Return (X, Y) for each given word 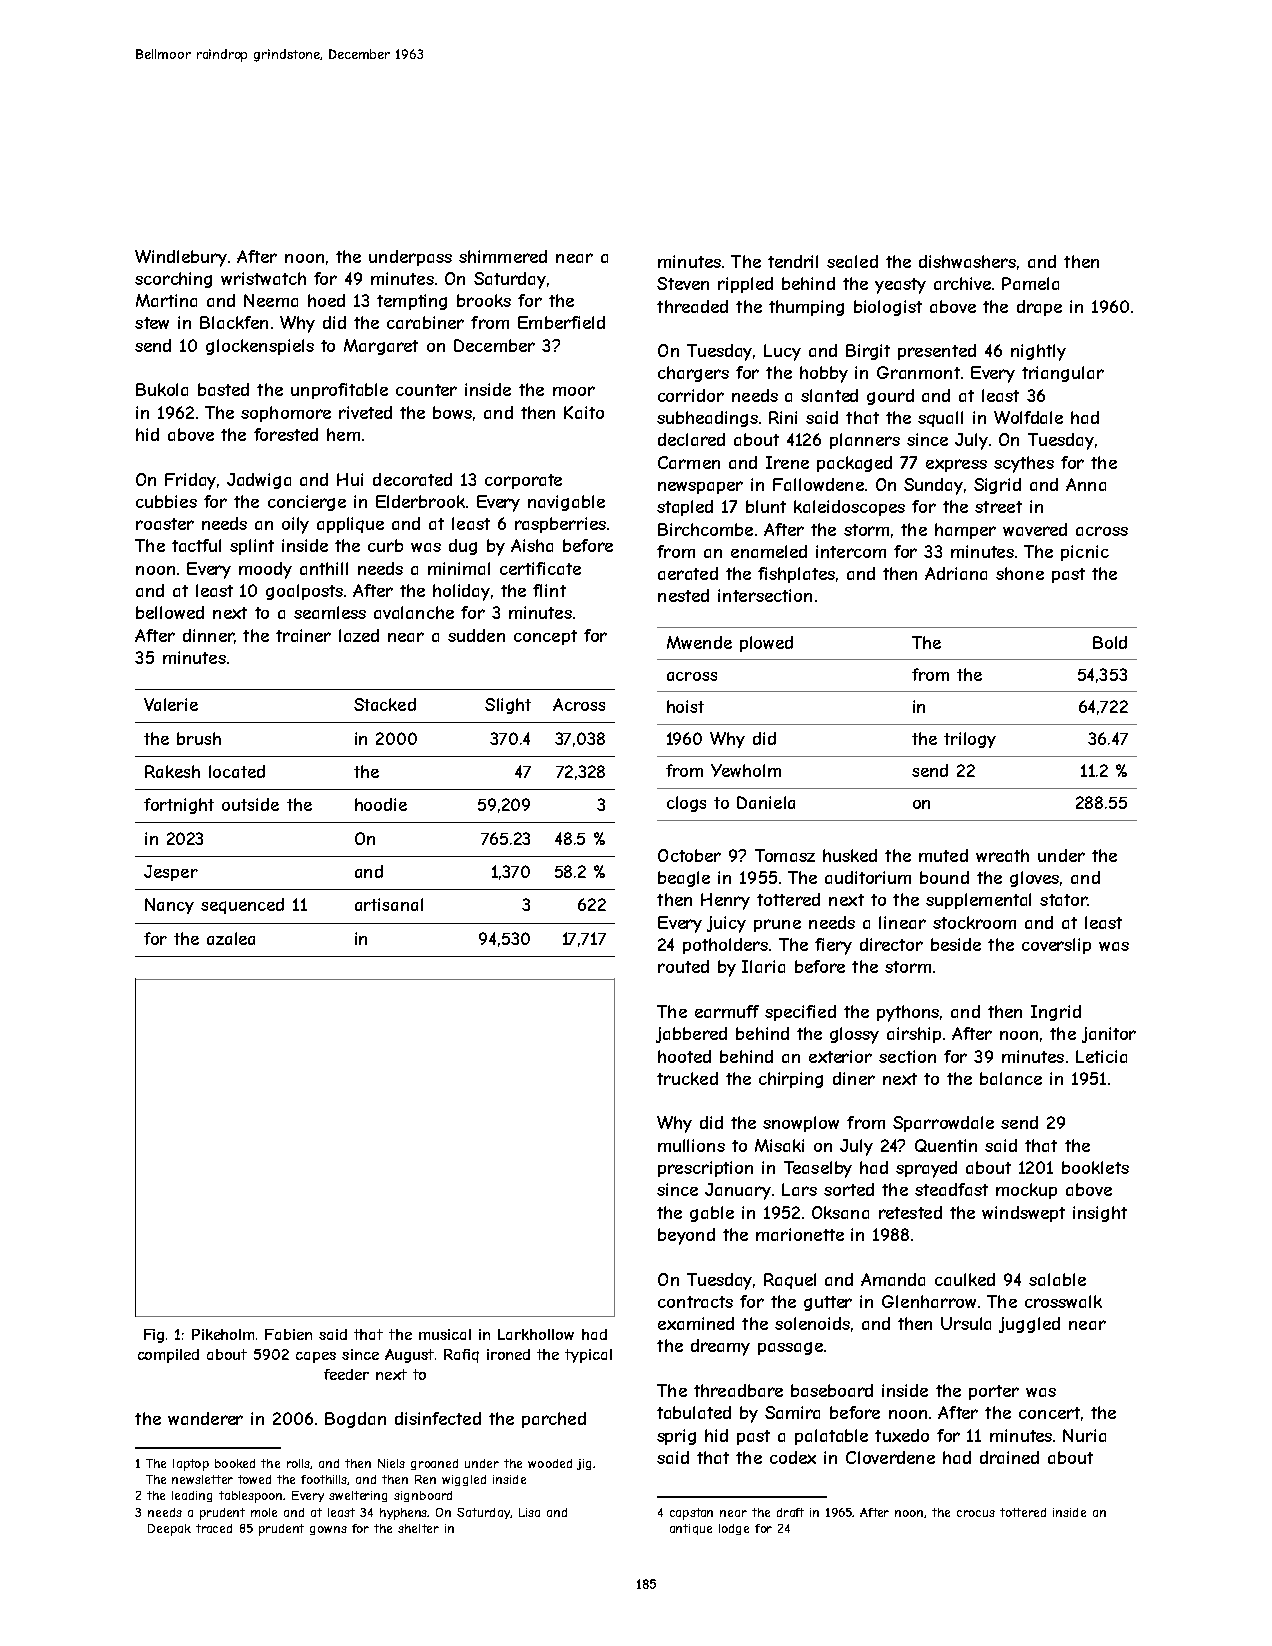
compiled (168, 1356)
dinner (208, 635)
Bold (1110, 642)
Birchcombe (705, 529)
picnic (1085, 553)
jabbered (691, 1035)
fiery (833, 946)
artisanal (389, 904)
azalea (231, 938)
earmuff (727, 1011)
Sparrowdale (943, 1124)
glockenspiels (260, 347)
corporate (523, 481)
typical (588, 1356)
